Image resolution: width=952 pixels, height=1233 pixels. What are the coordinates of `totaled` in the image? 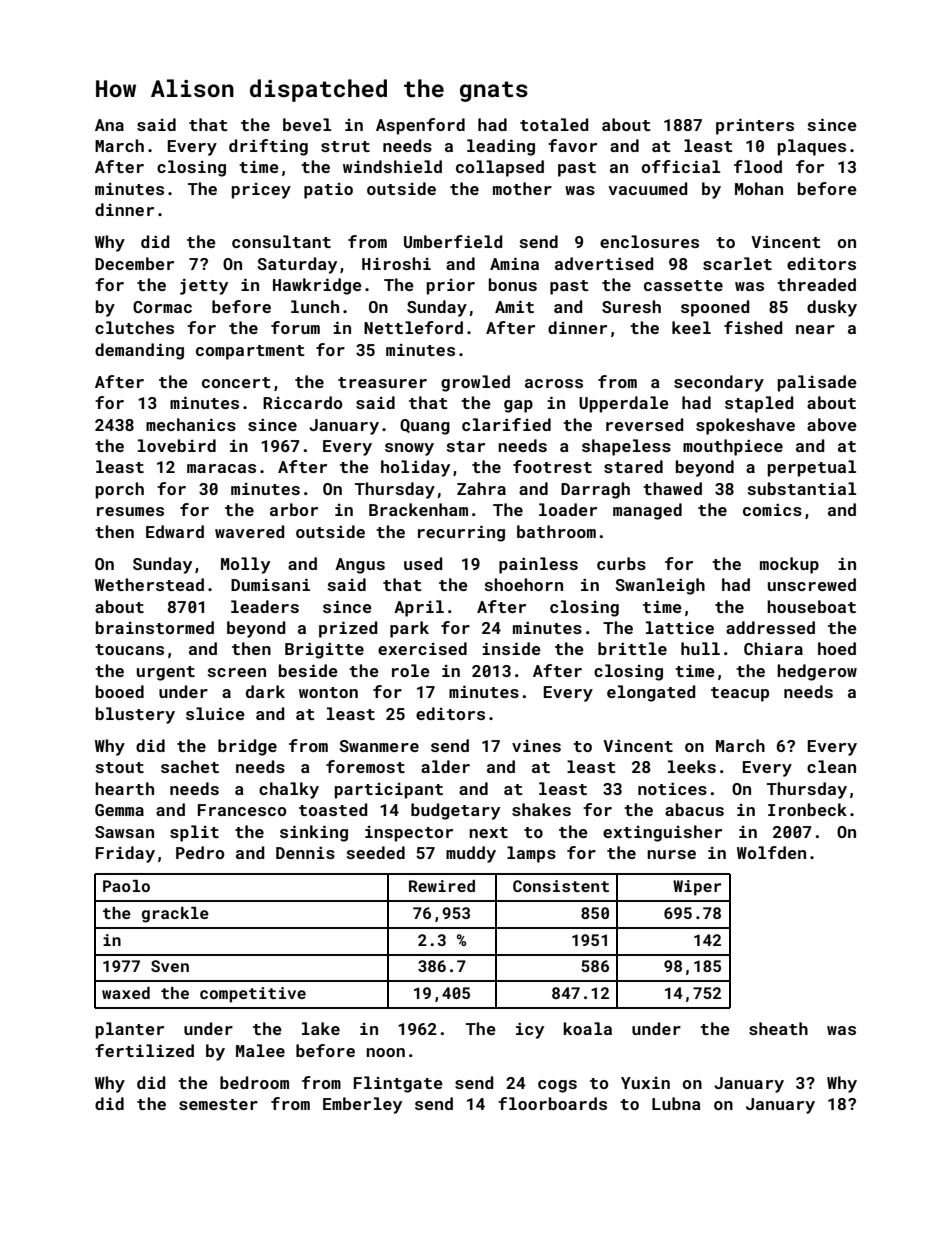 It's located at (554, 124).
